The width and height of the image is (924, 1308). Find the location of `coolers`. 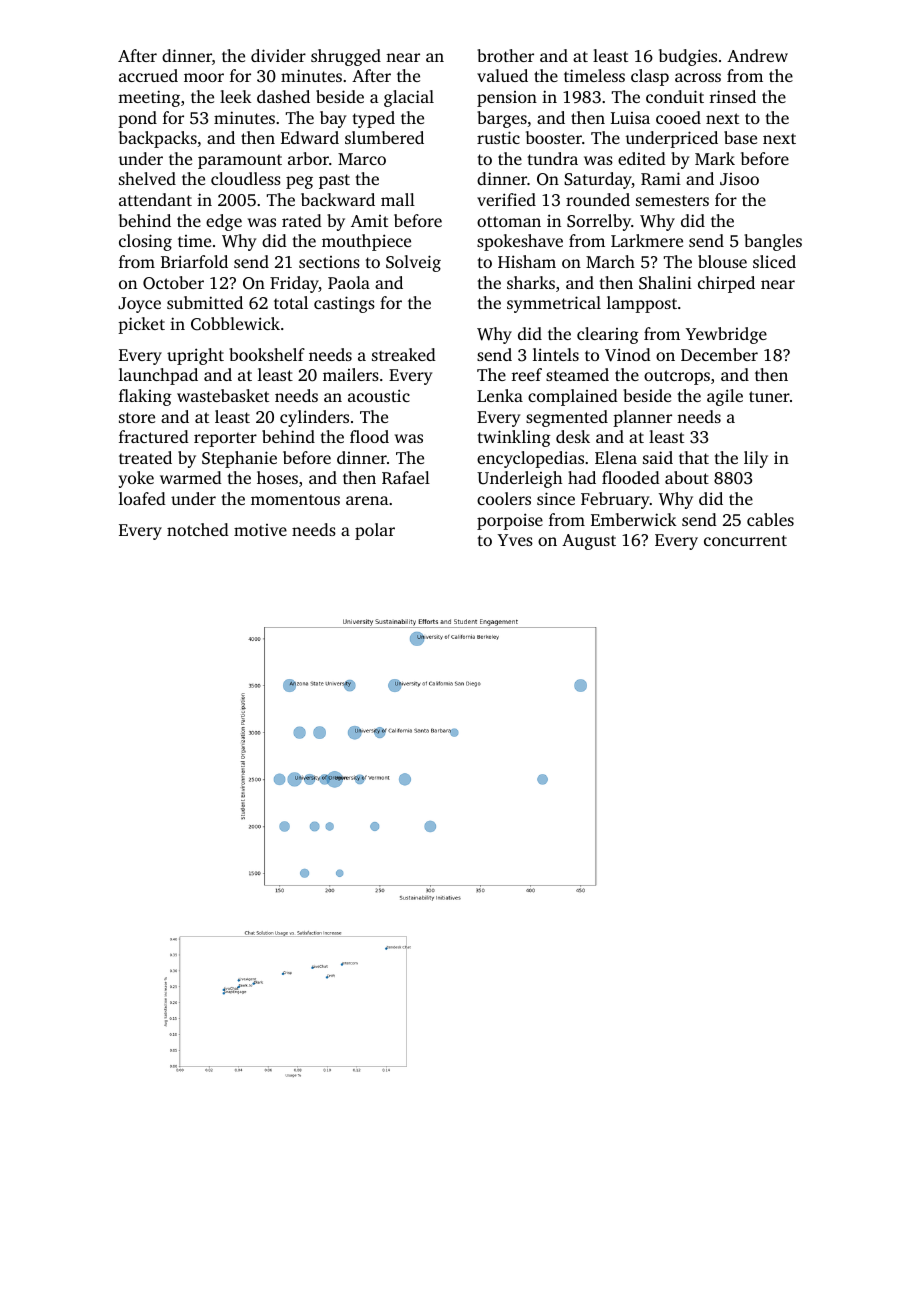

coolers is located at coordinates (504, 498).
